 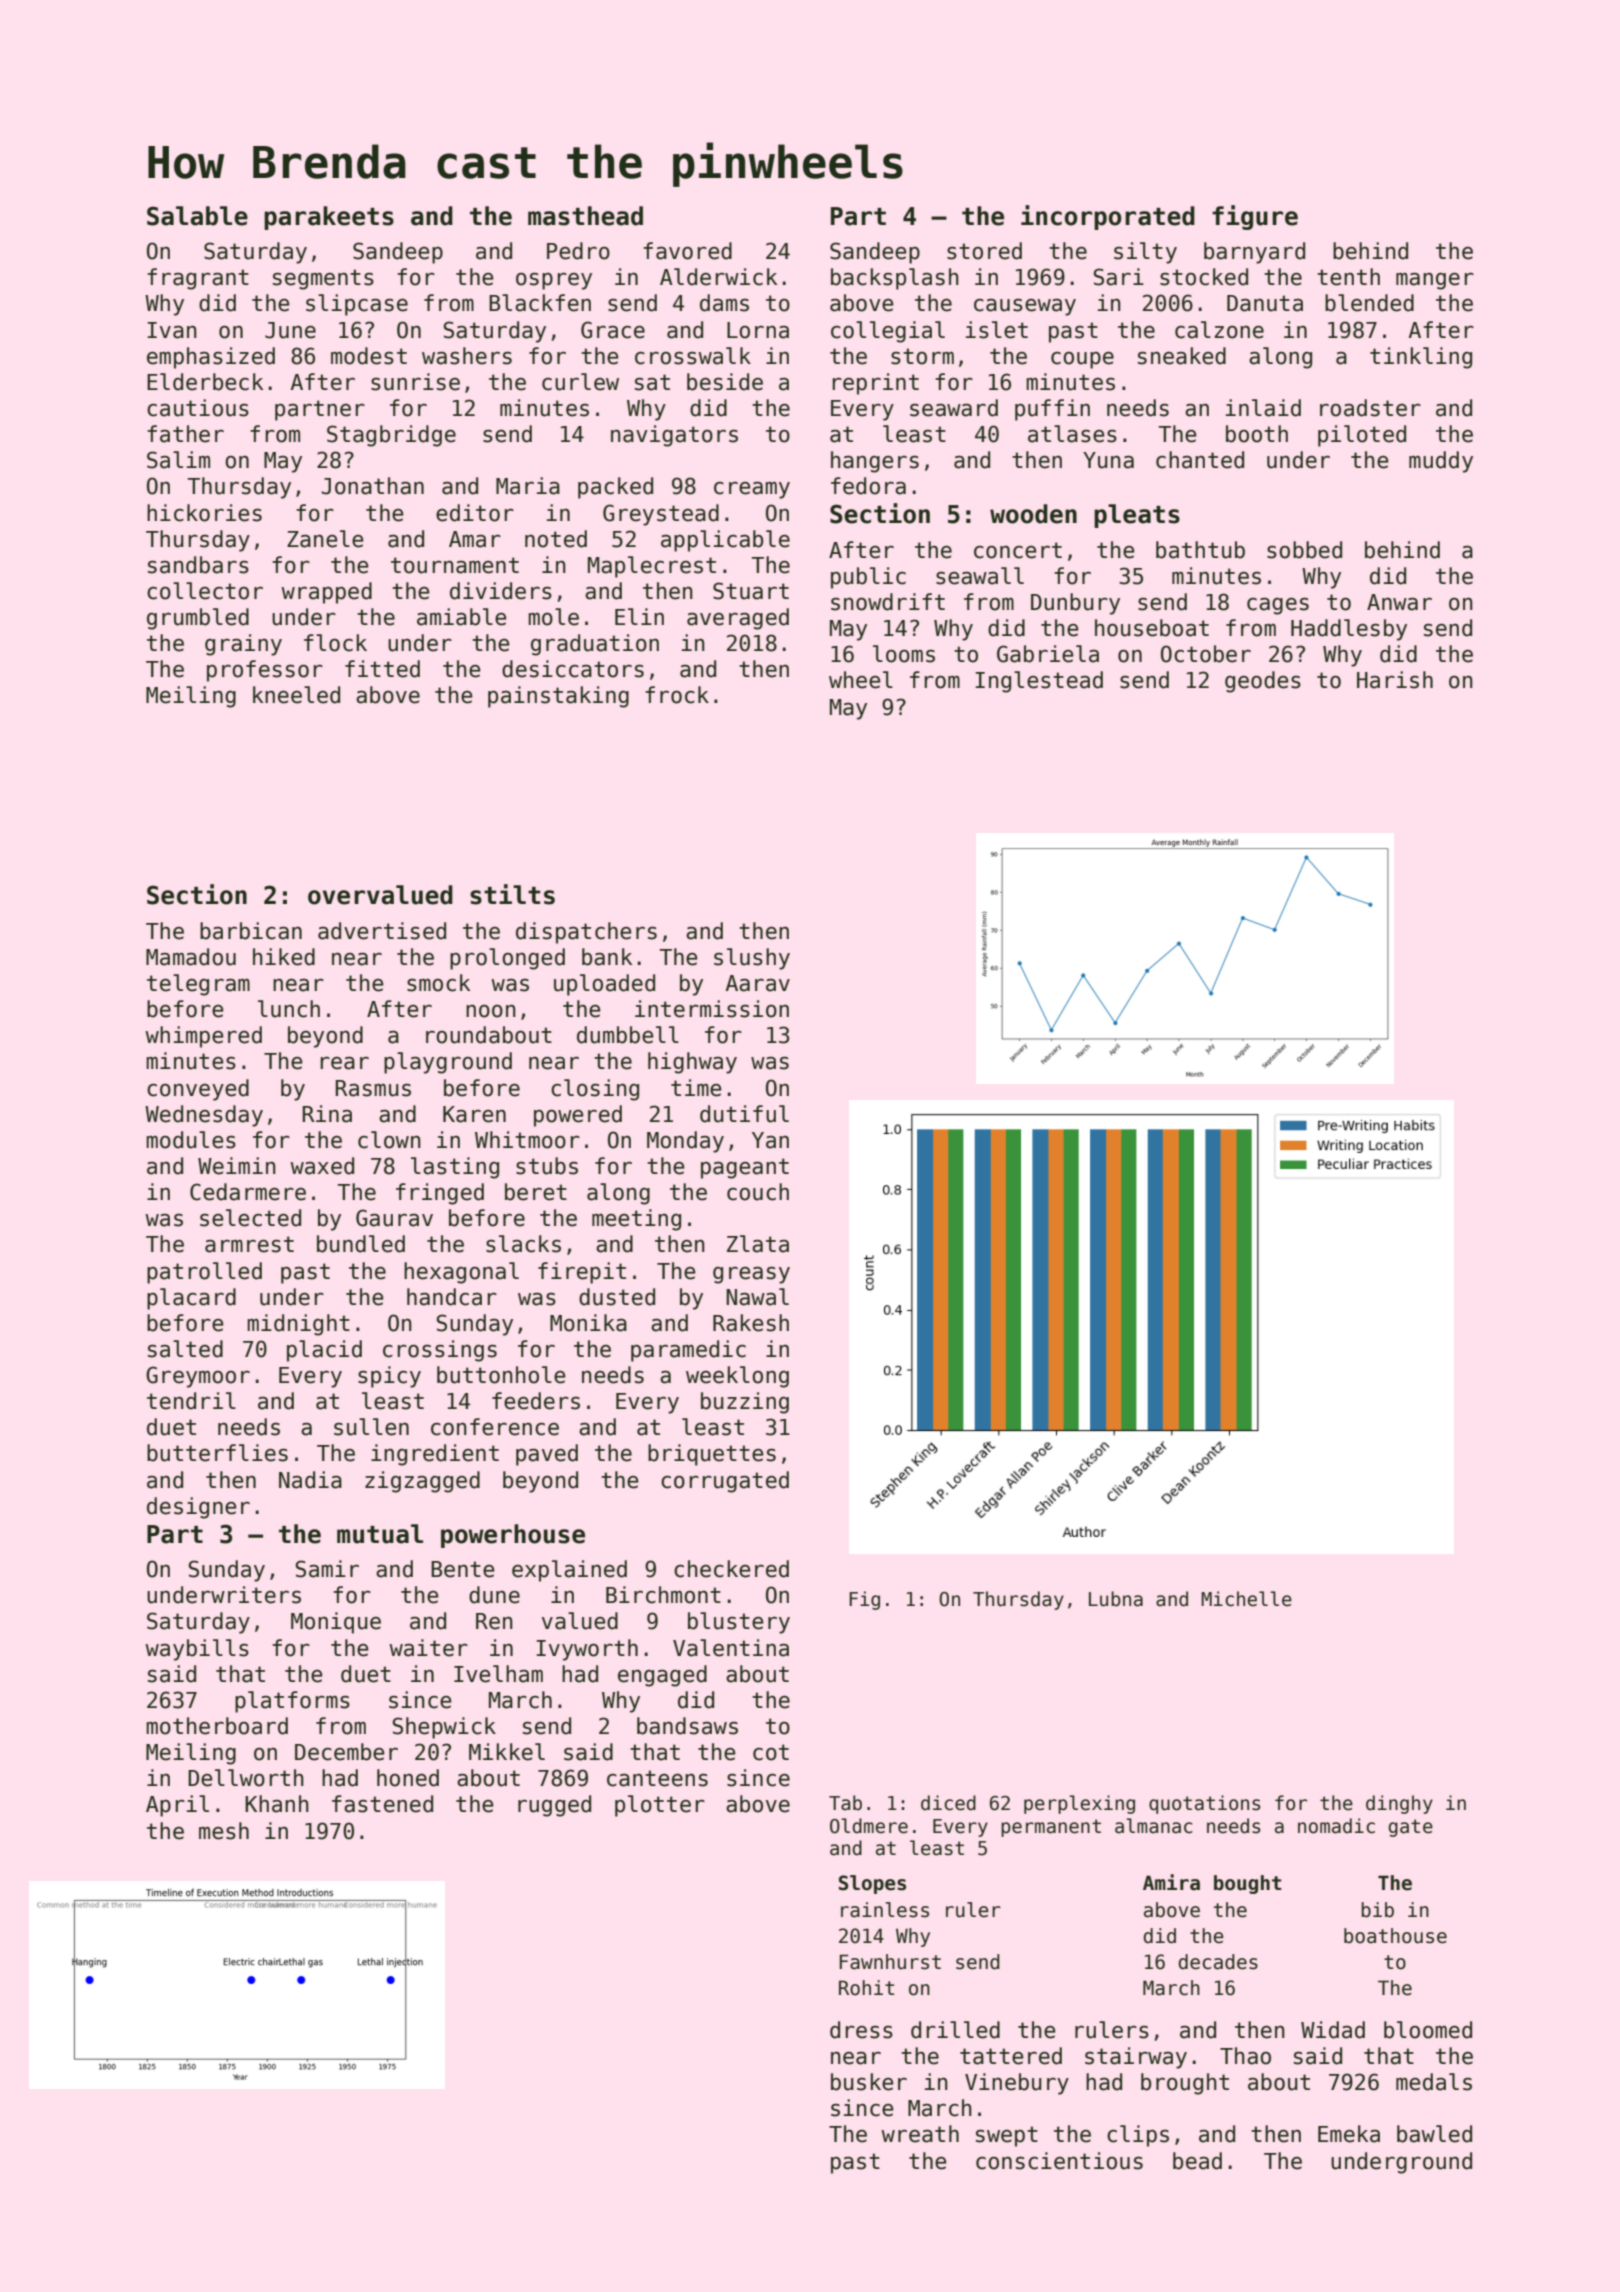 What do you see at coordinates (744, 1114) in the screenshot?
I see `dutiful` at bounding box center [744, 1114].
